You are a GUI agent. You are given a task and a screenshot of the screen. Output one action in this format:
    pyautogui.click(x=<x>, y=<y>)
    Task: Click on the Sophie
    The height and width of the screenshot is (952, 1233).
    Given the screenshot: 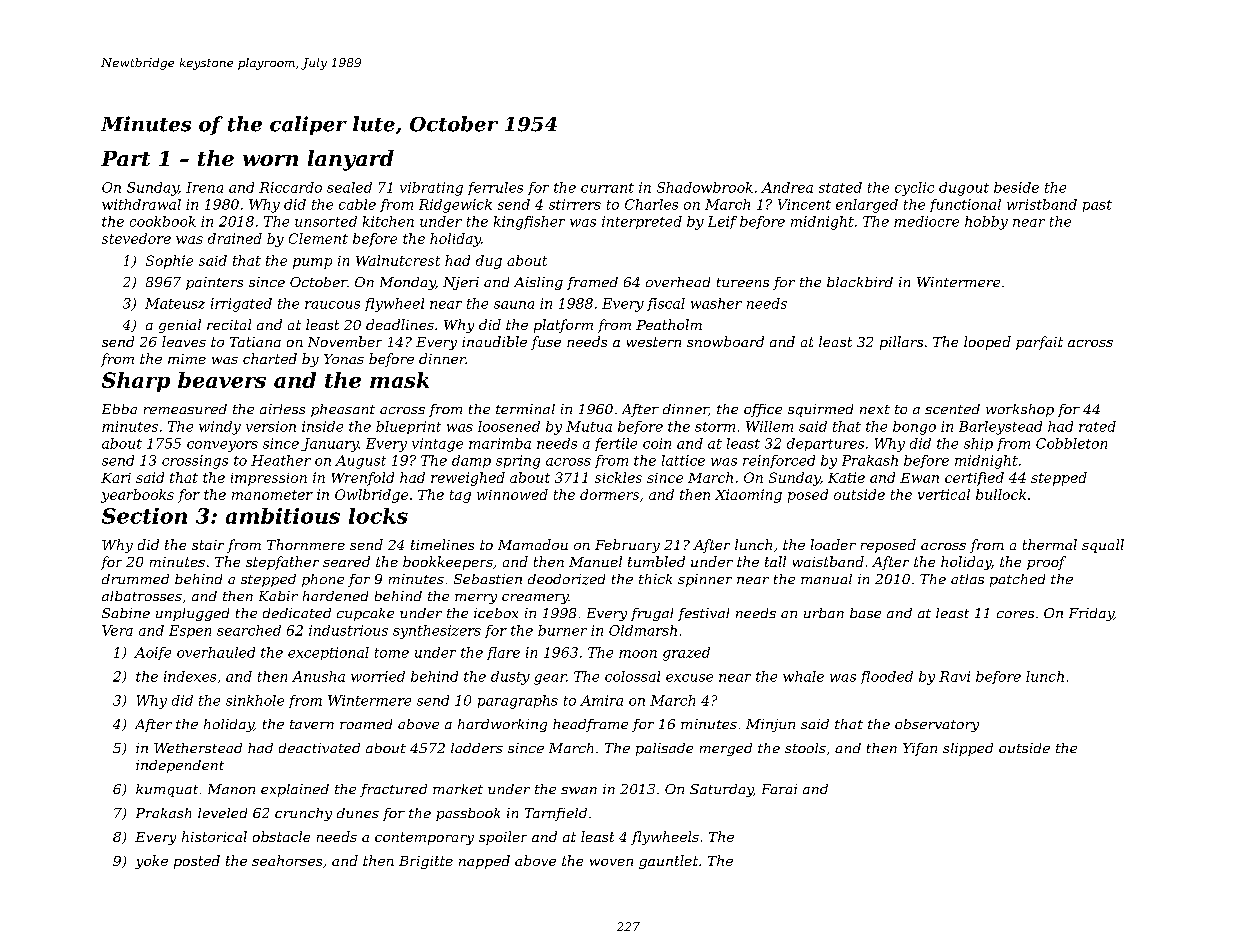 What is the action you would take?
    pyautogui.click(x=169, y=262)
